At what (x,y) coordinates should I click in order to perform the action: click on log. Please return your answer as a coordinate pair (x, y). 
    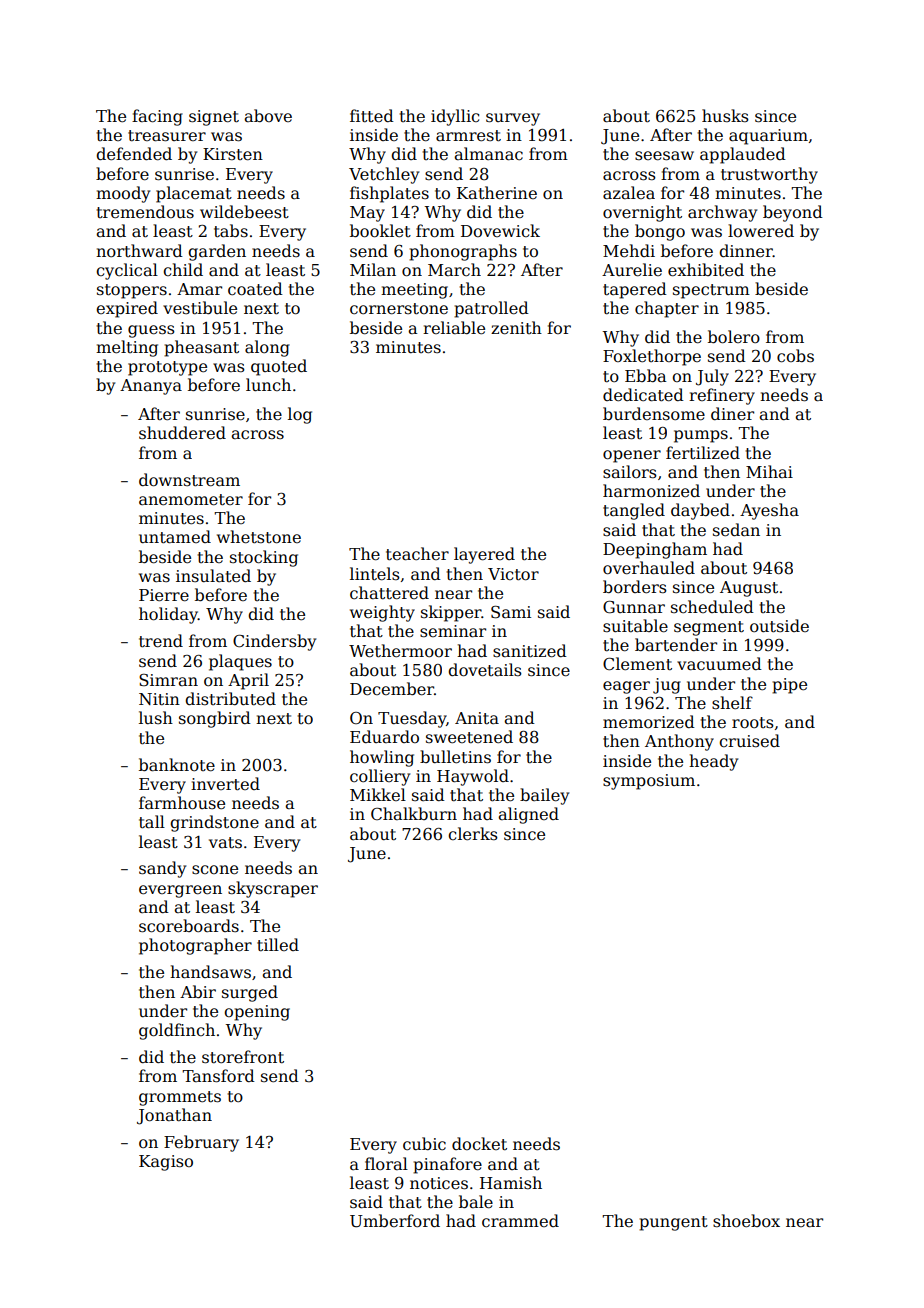
    Looking at the image, I should click on (300, 415).
